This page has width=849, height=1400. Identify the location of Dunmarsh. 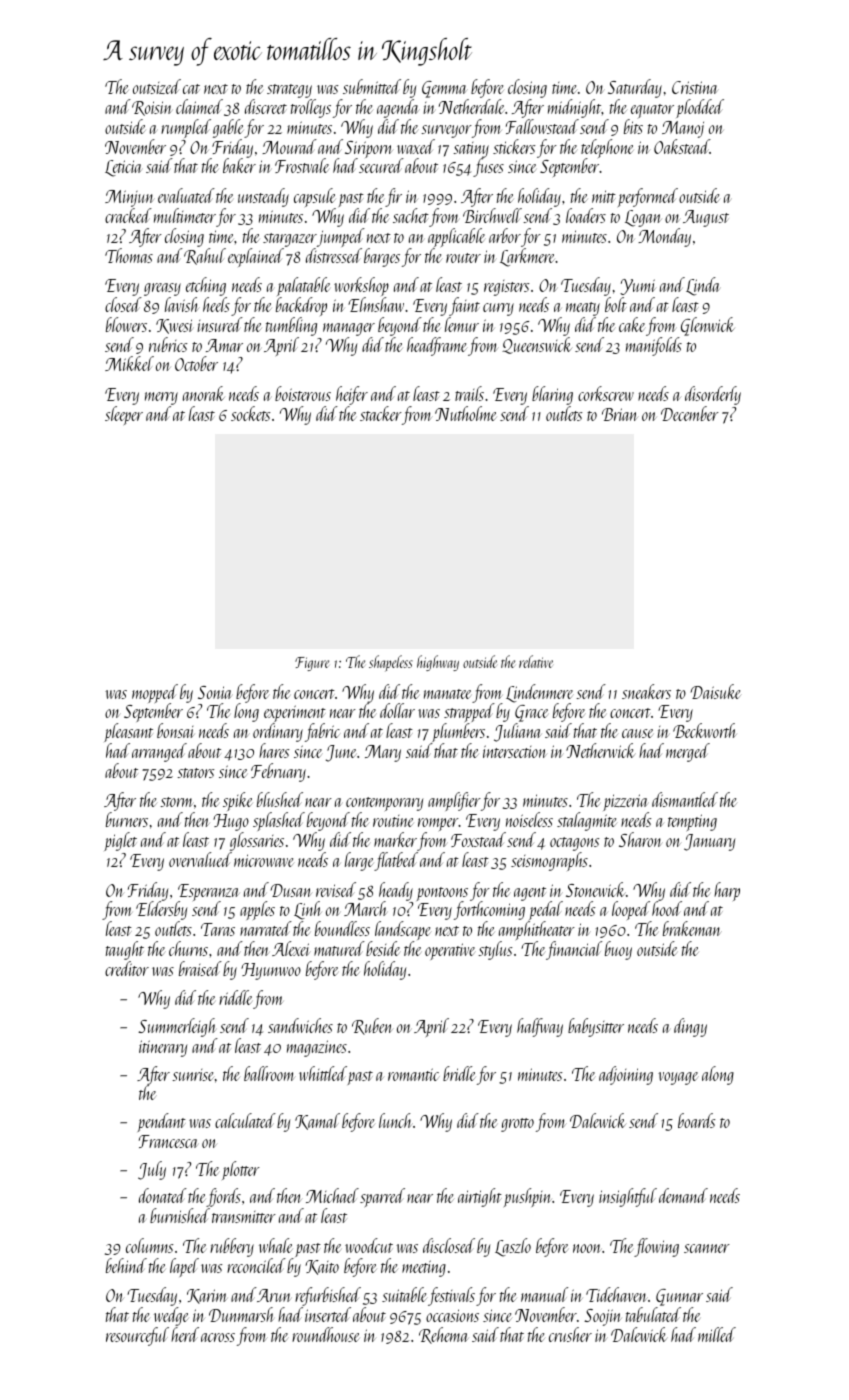
(241, 1314).
